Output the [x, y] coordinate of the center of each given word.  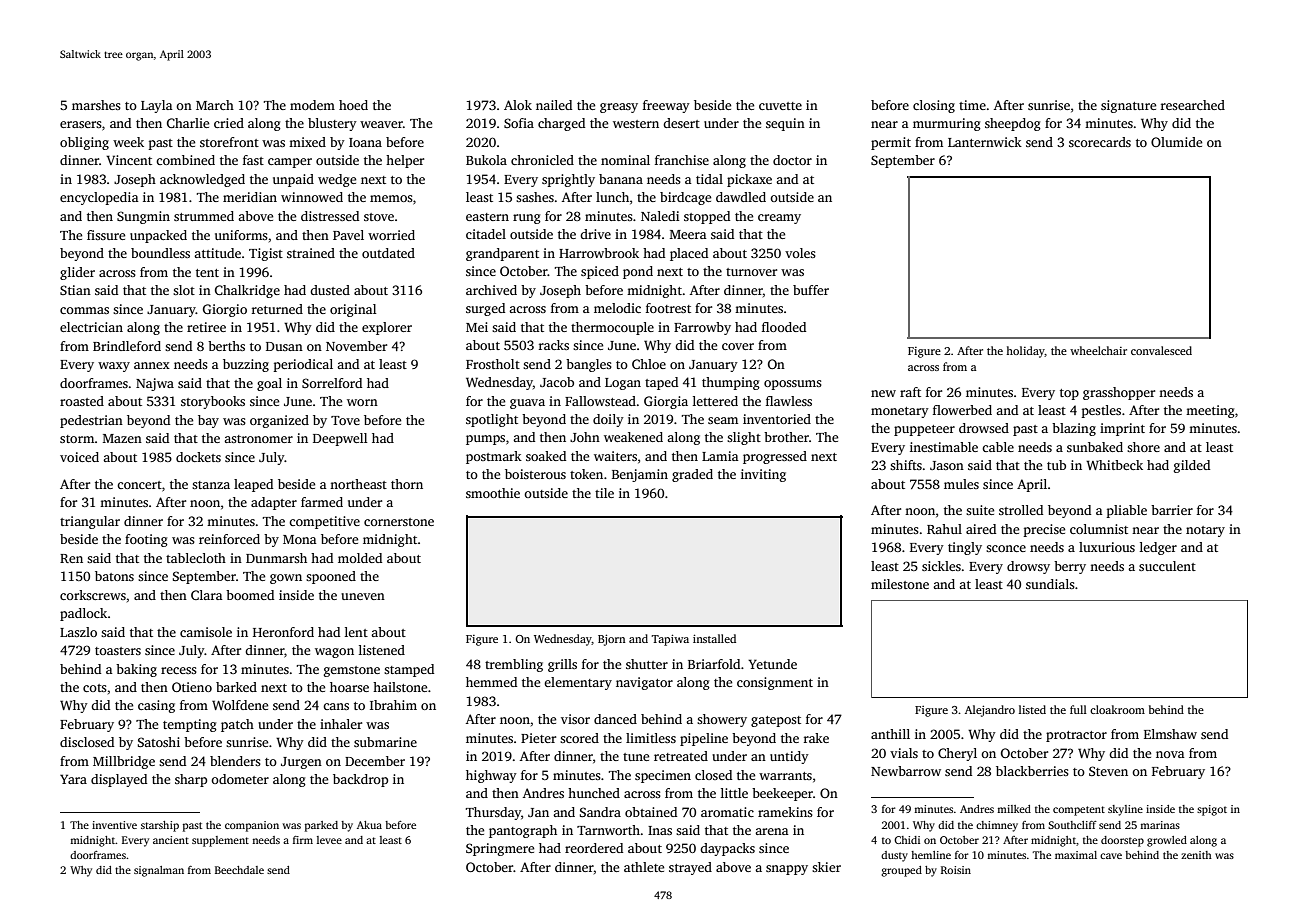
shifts [906, 465]
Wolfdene [240, 705]
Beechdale [239, 870]
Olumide [1176, 142]
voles [800, 253]
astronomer [258, 439]
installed [714, 638]
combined [185, 160]
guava [527, 404]
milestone [900, 584]
